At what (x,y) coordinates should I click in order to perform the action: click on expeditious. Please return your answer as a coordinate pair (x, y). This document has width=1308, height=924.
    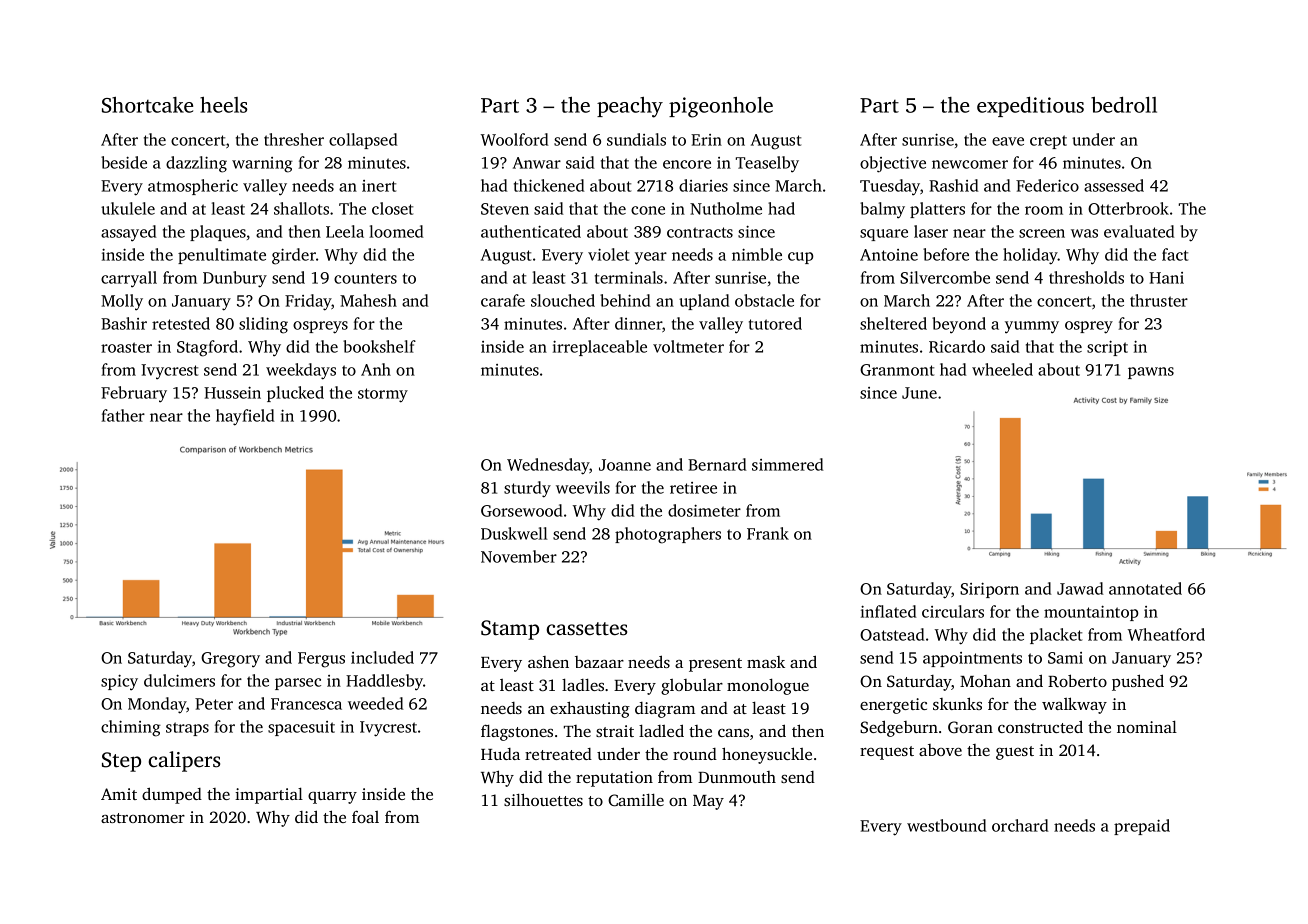
    Looking at the image, I should click on (1030, 107).
